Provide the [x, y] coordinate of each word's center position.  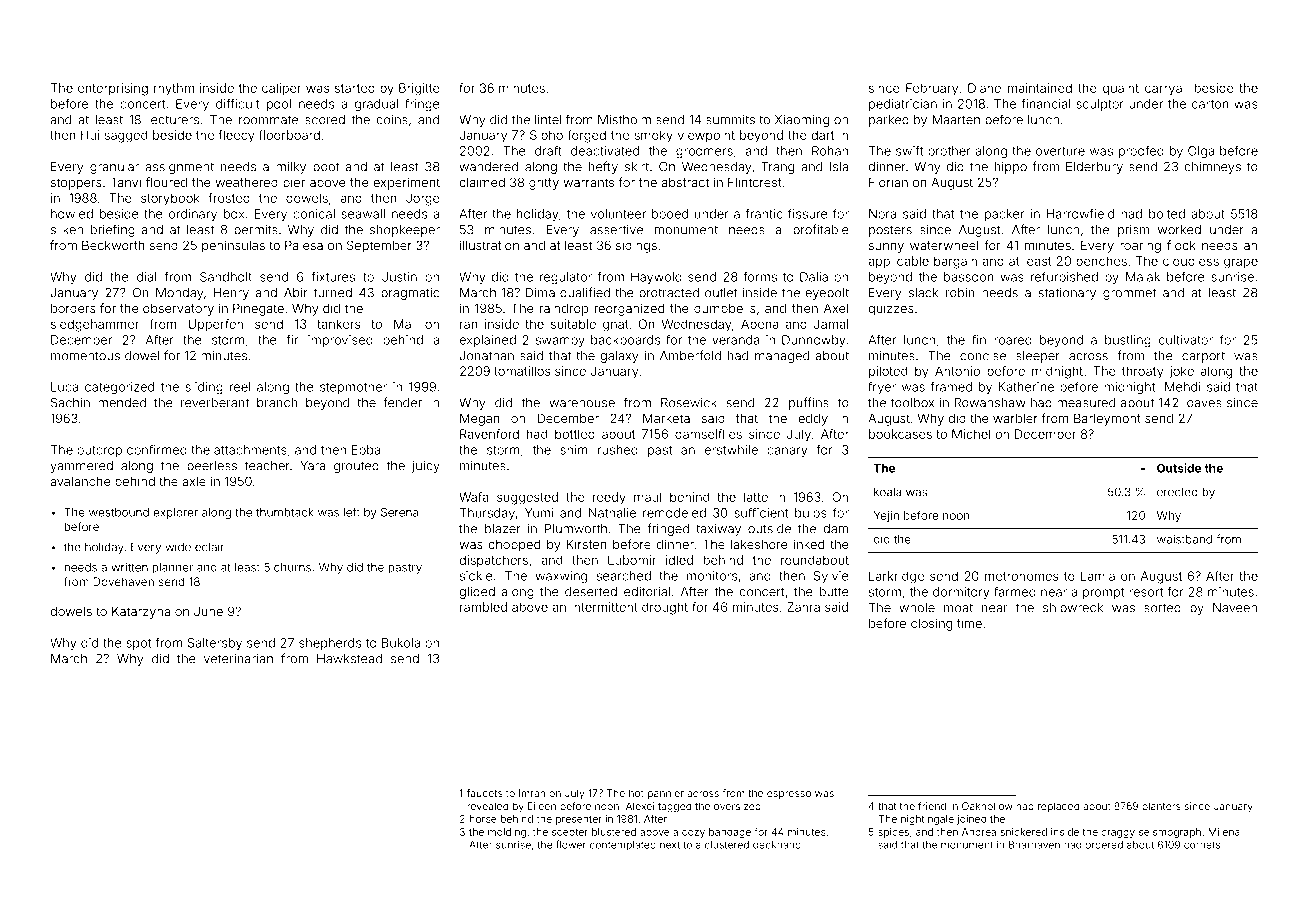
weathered [246, 182]
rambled [483, 607]
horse [483, 819]
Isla [839, 167]
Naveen [1235, 608]
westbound [119, 512]
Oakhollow [987, 806]
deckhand [777, 845]
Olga [1201, 152]
